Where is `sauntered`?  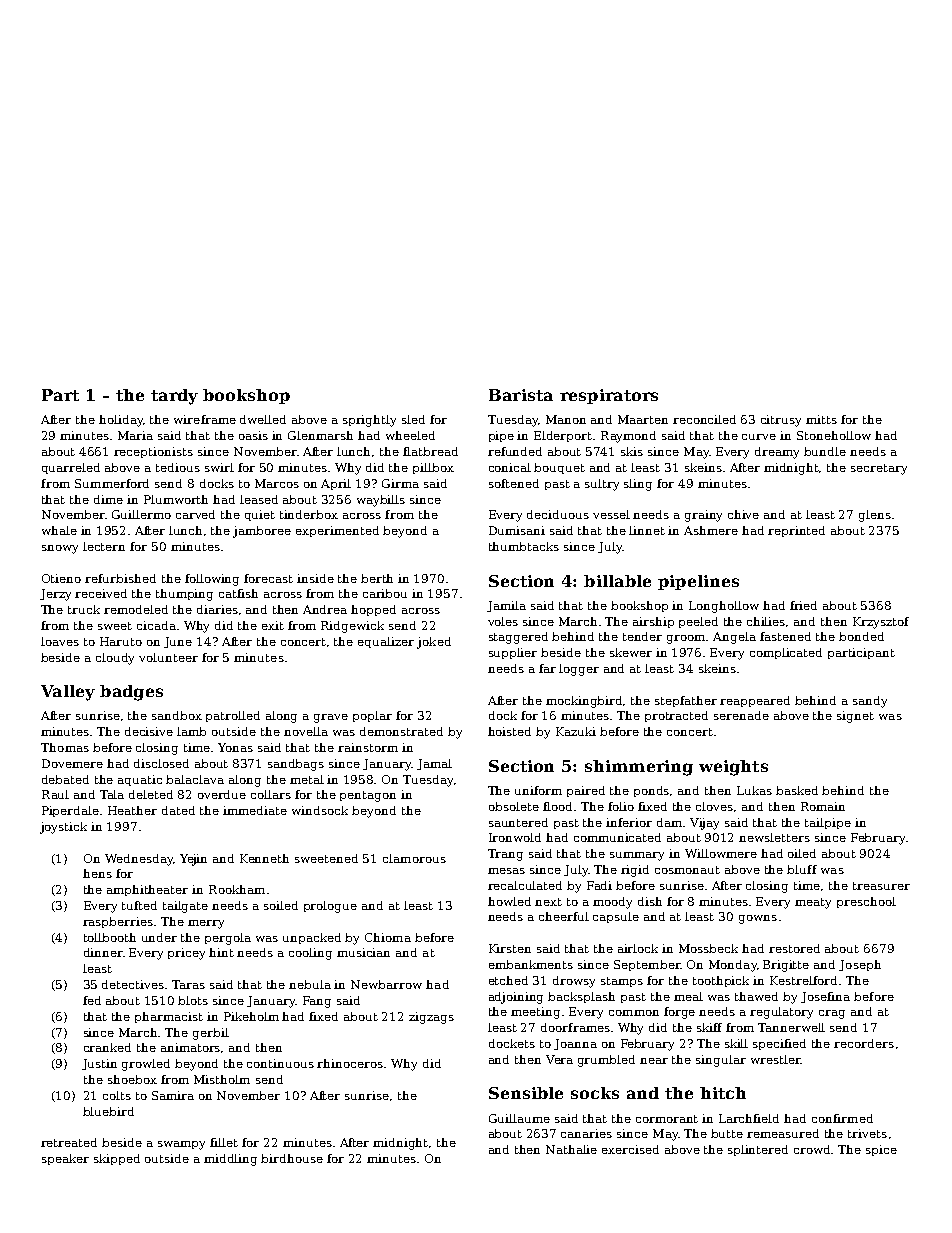
sauntered is located at coordinates (518, 822).
